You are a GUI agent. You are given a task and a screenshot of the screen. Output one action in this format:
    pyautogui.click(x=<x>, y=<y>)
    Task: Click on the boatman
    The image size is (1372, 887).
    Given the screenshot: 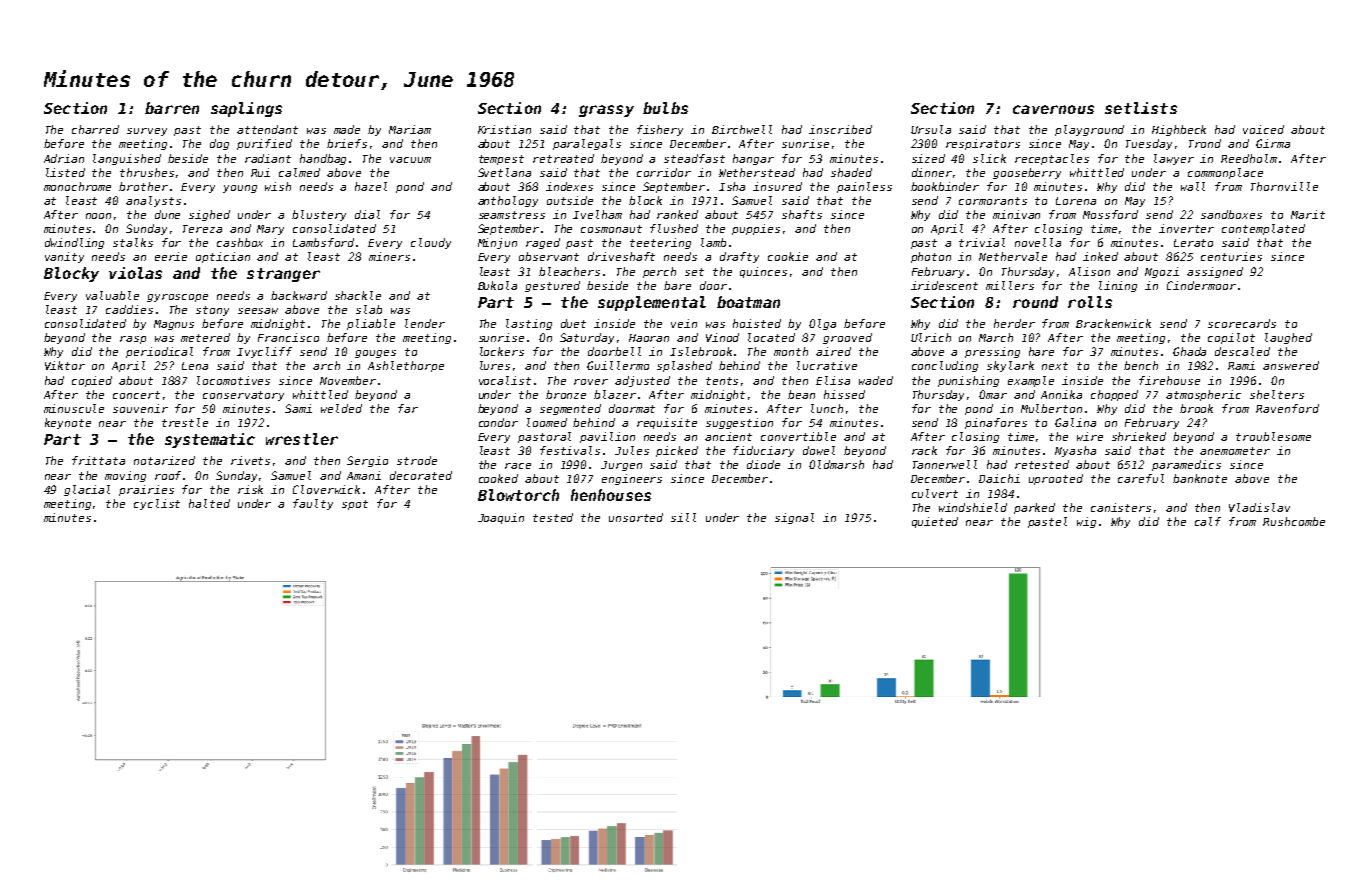 What is the action you would take?
    pyautogui.click(x=748, y=302)
